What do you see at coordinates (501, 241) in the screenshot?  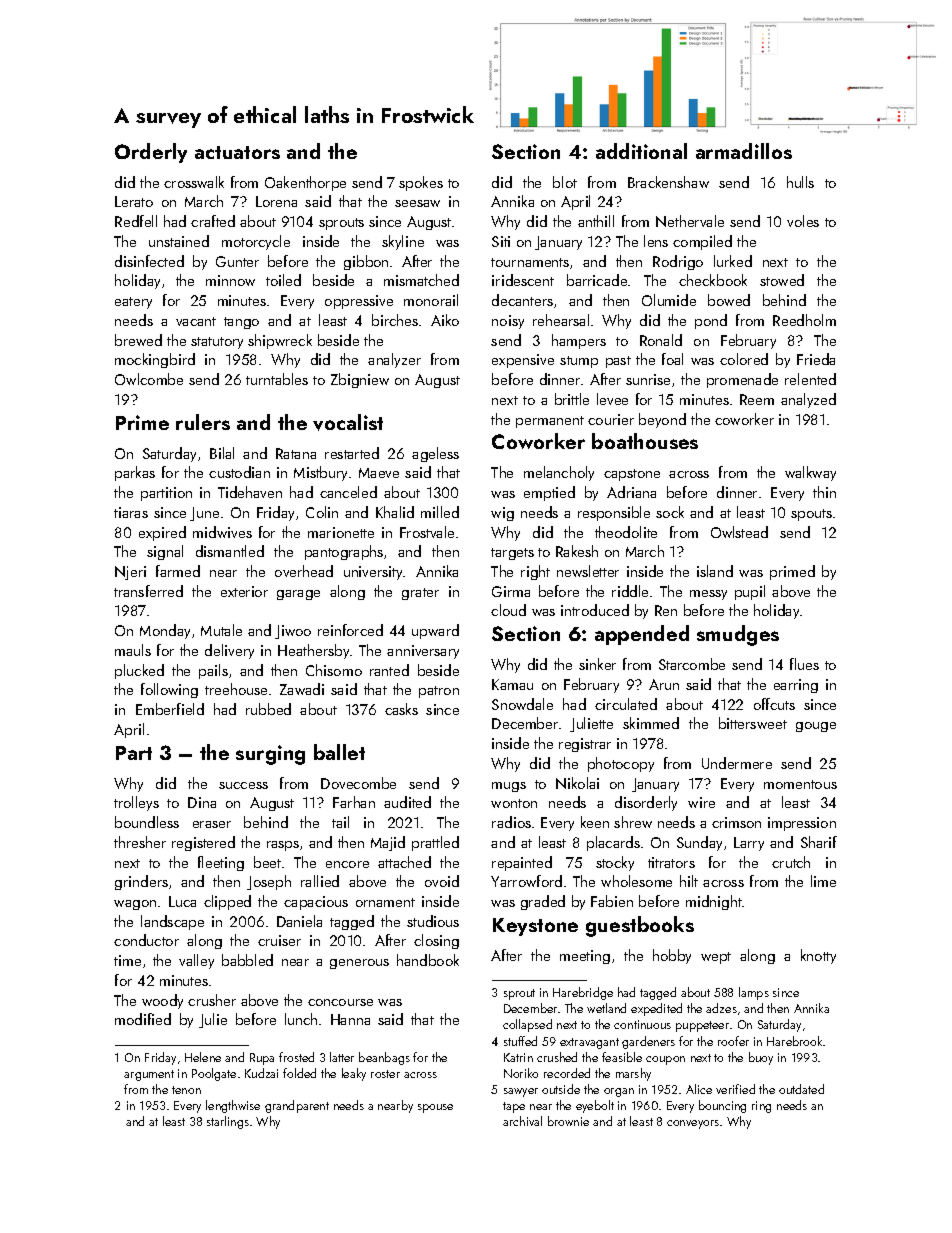 I see `Siti` at bounding box center [501, 241].
